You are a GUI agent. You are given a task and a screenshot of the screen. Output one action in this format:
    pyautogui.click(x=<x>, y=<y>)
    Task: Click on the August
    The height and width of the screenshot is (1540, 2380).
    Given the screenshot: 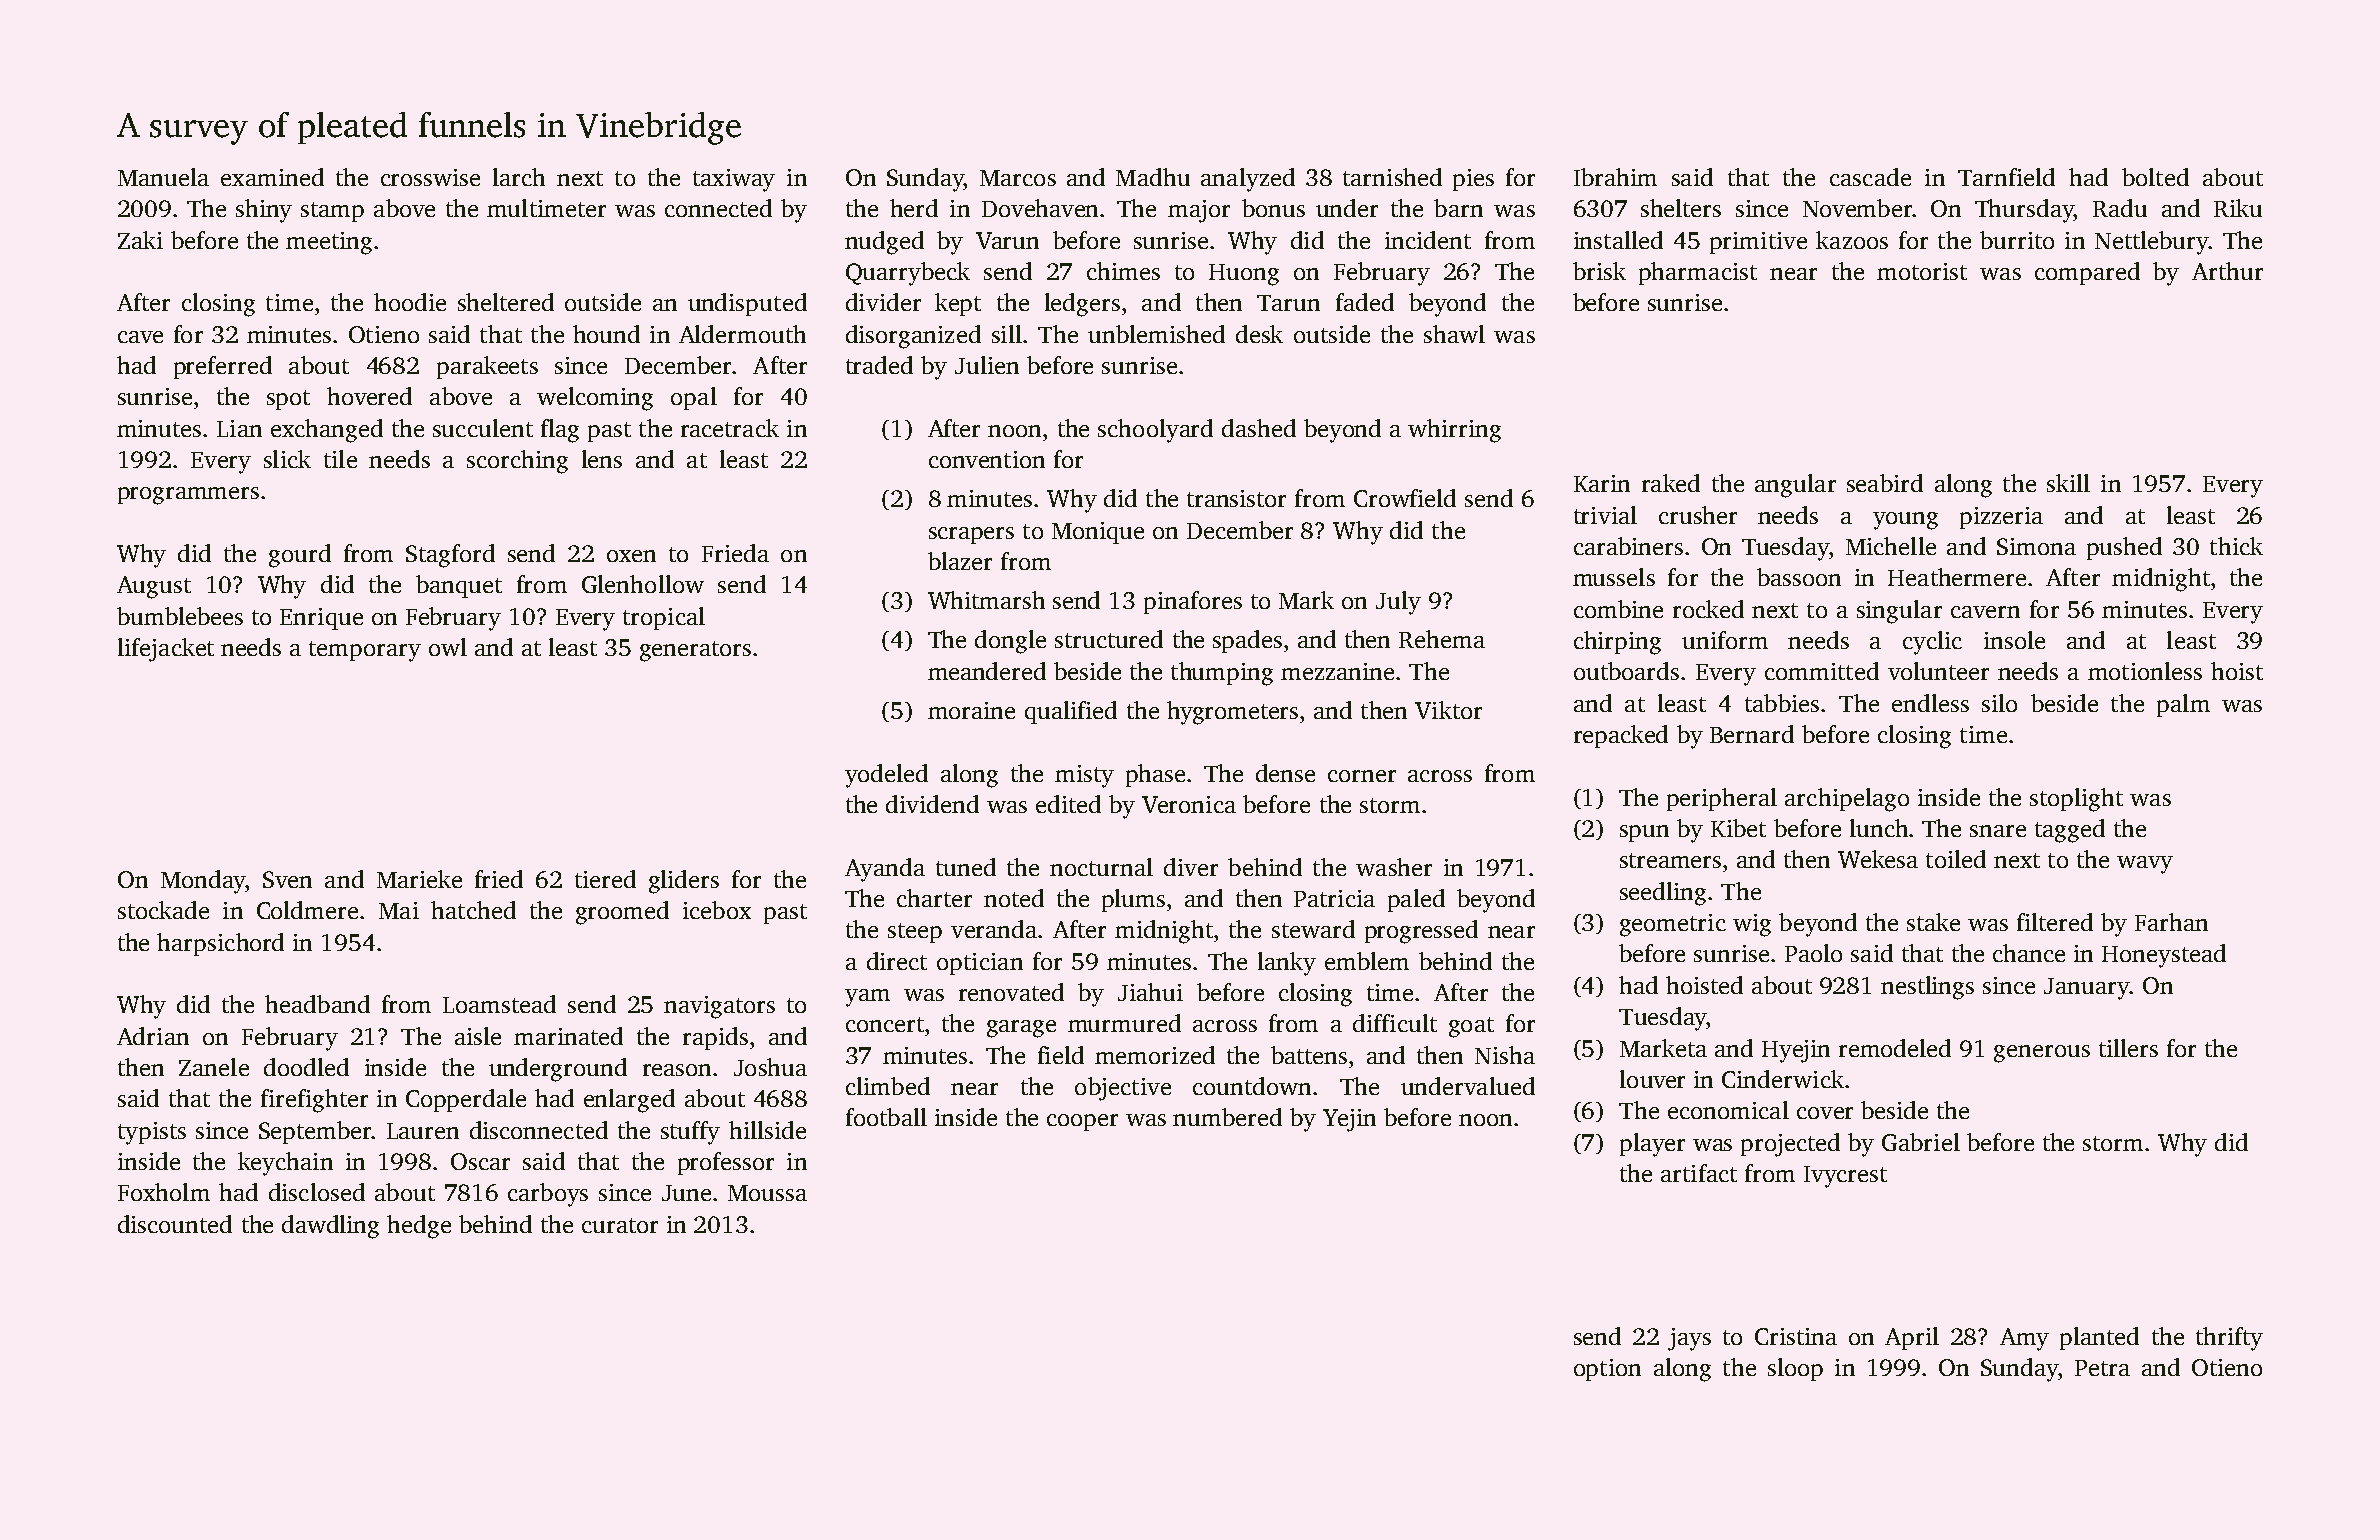 What is the action you would take?
    pyautogui.click(x=154, y=587)
